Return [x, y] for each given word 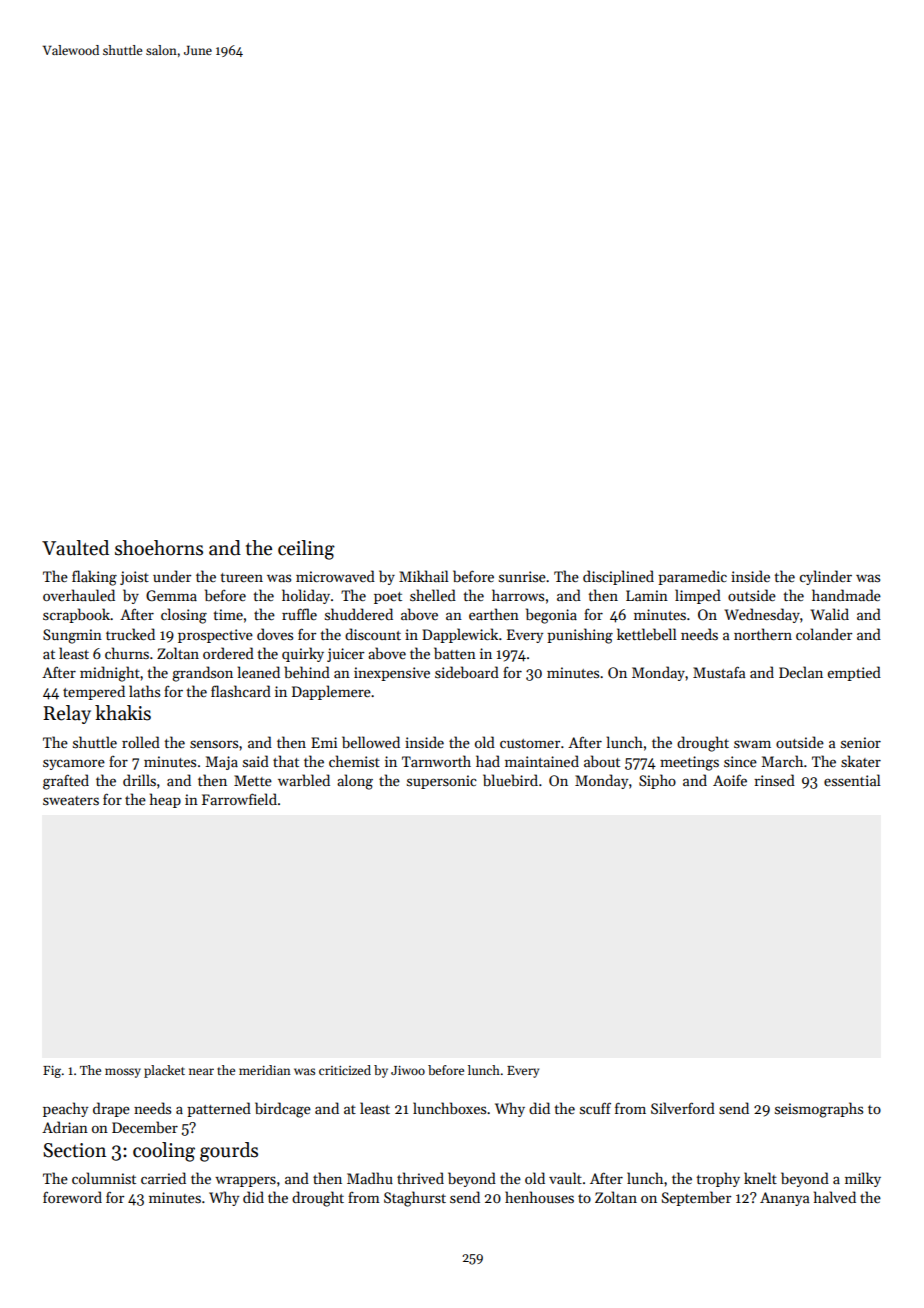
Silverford [683, 1108]
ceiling [306, 550]
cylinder [826, 577]
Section [74, 1150]
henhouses [539, 1197]
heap [165, 800]
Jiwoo [408, 1070]
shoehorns [159, 548]
